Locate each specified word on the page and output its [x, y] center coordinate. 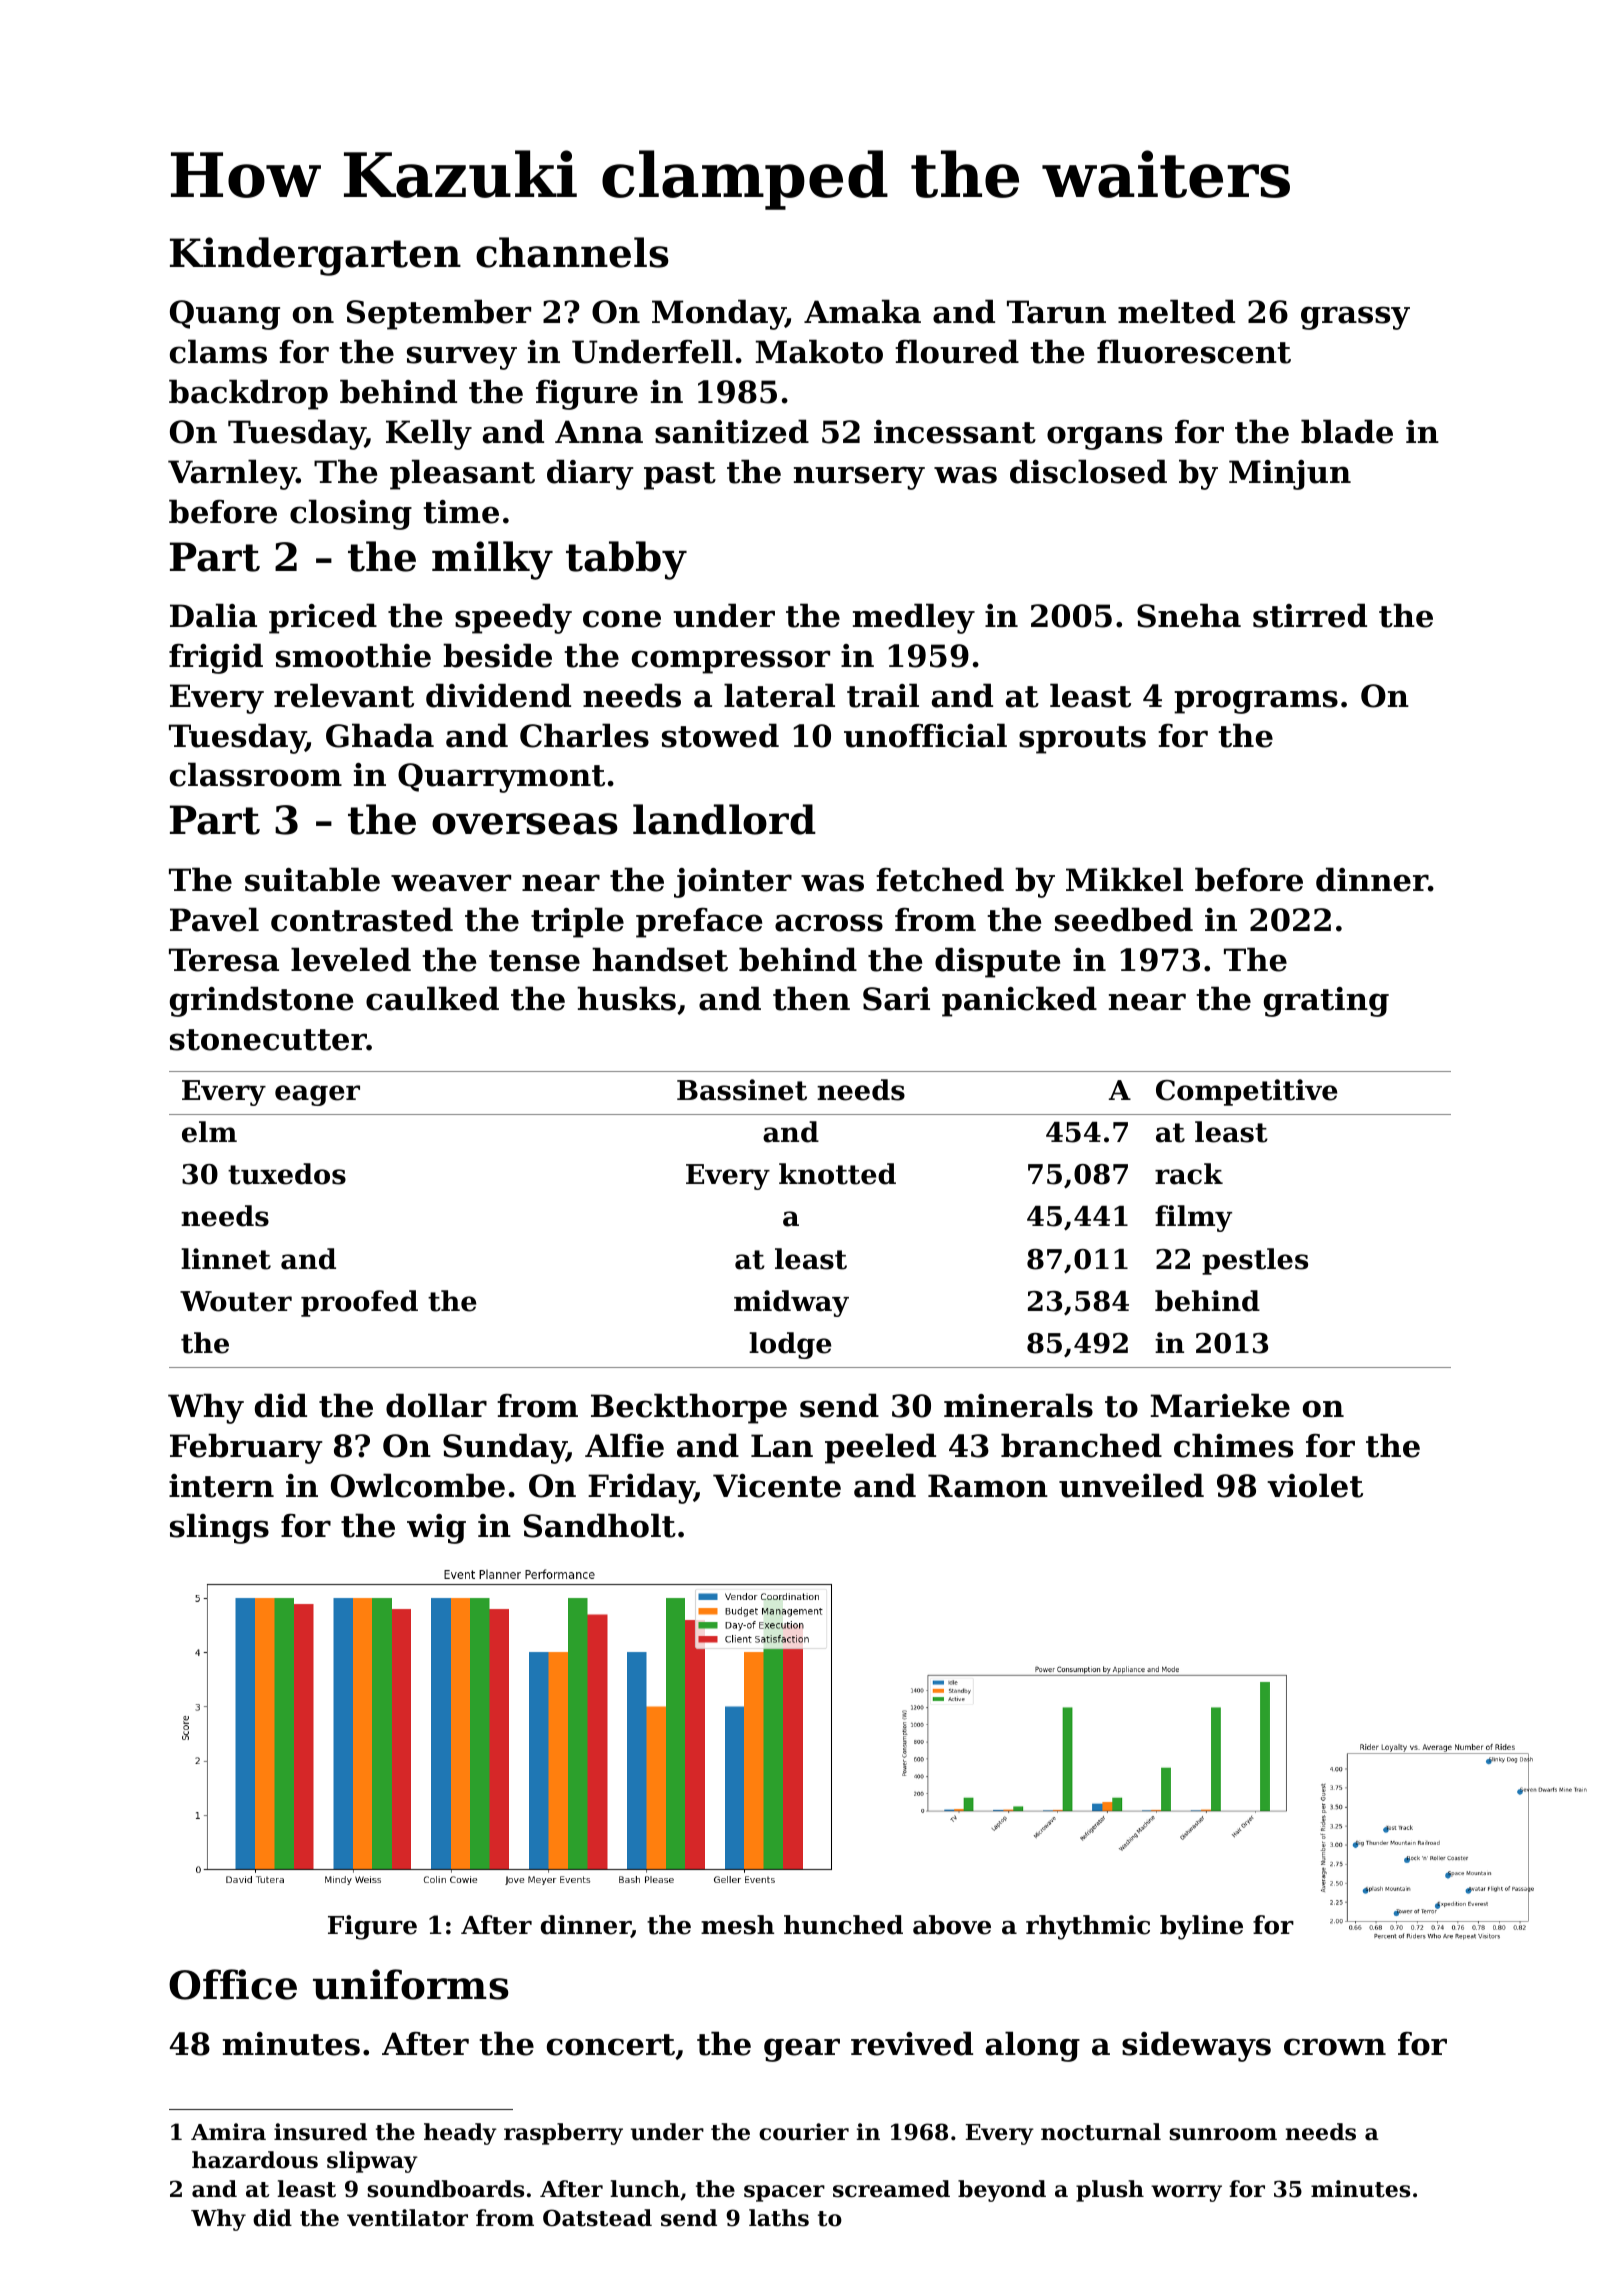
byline [1201, 1927]
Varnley [232, 474]
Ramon [988, 1486]
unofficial [925, 735]
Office [233, 1984]
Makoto [819, 351]
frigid [216, 658]
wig [436, 1529]
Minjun [1290, 475]
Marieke [1220, 1405]
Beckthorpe [689, 1408]
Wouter [236, 1301]
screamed [891, 2189]
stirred [1310, 615]
